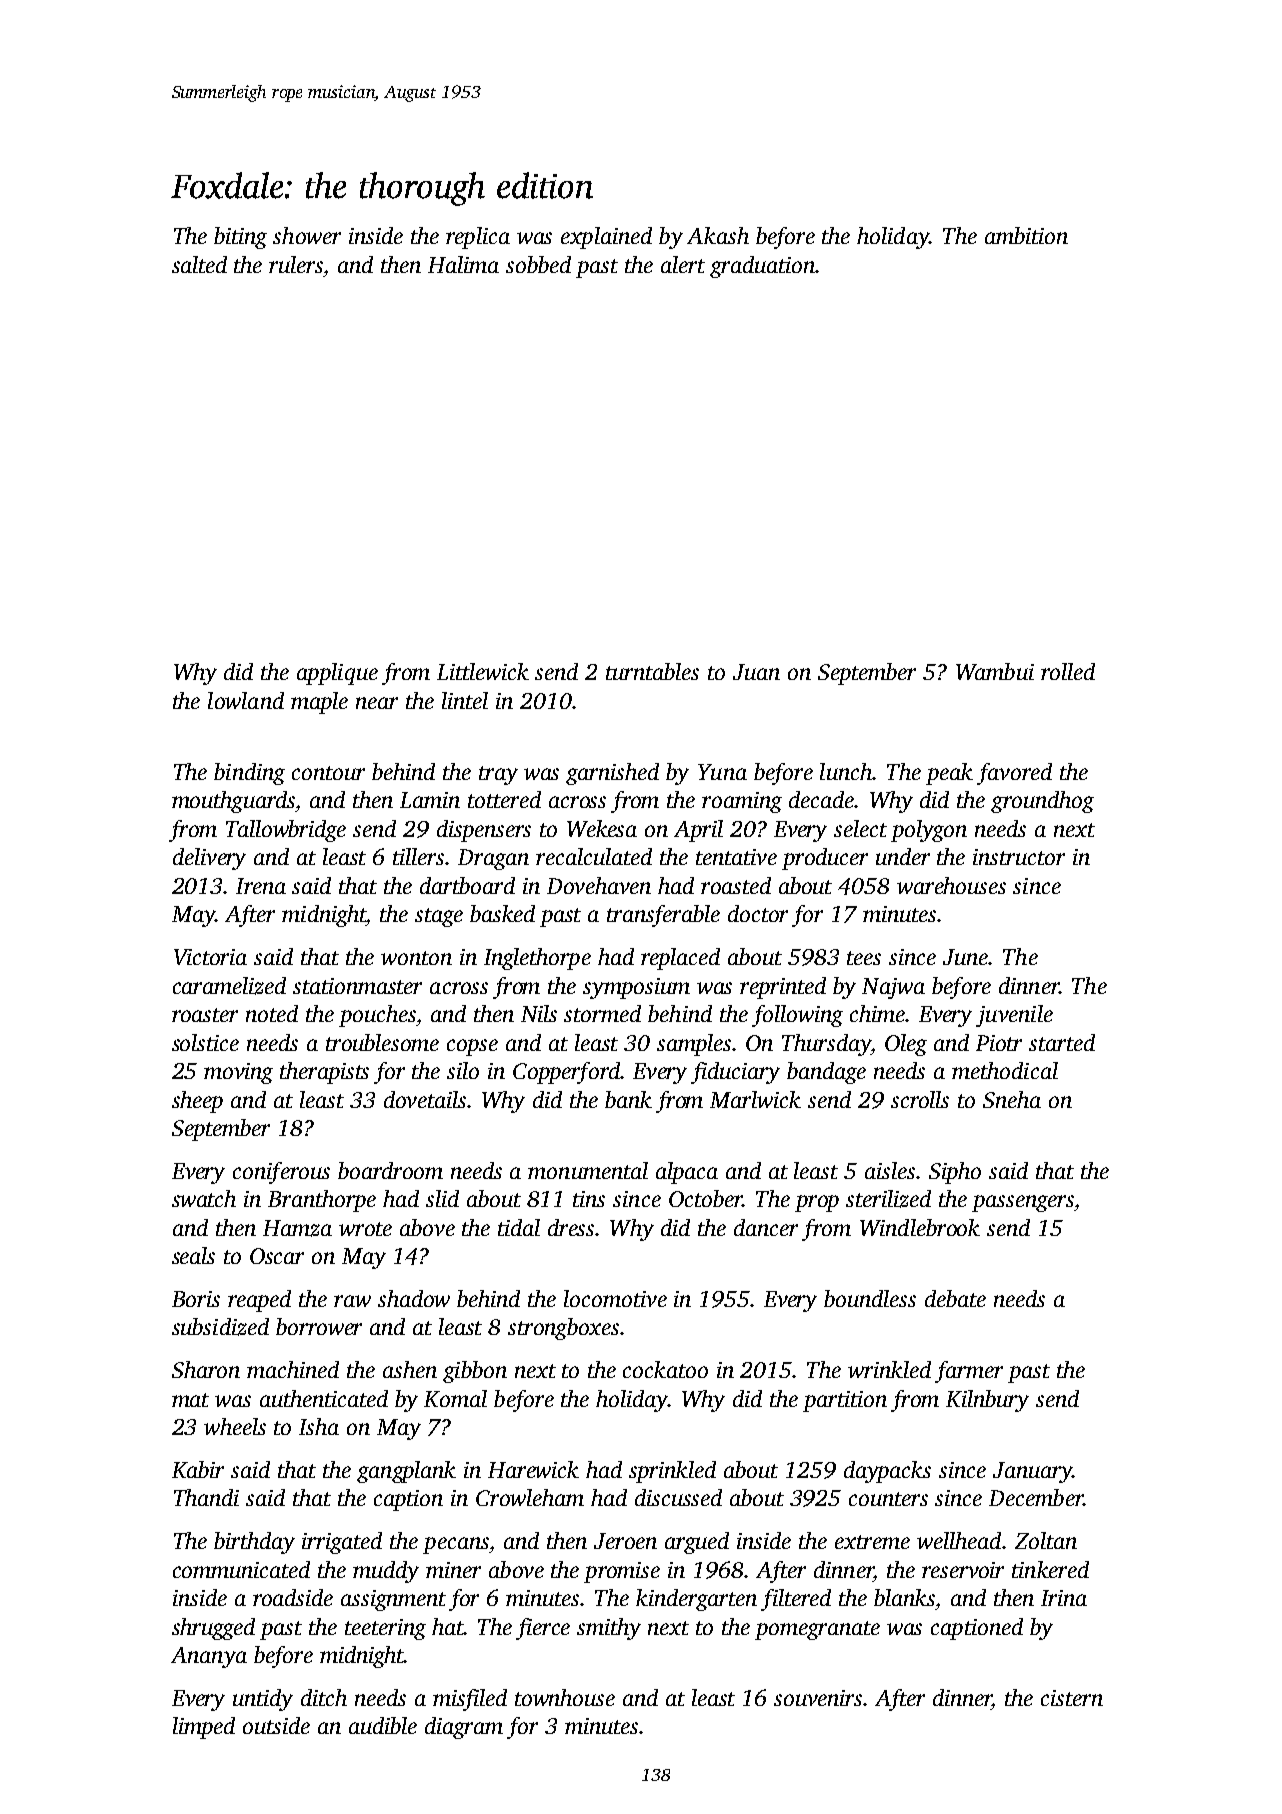 This page has width=1282, height=1814. I want to click on swatch, so click(204, 1198).
